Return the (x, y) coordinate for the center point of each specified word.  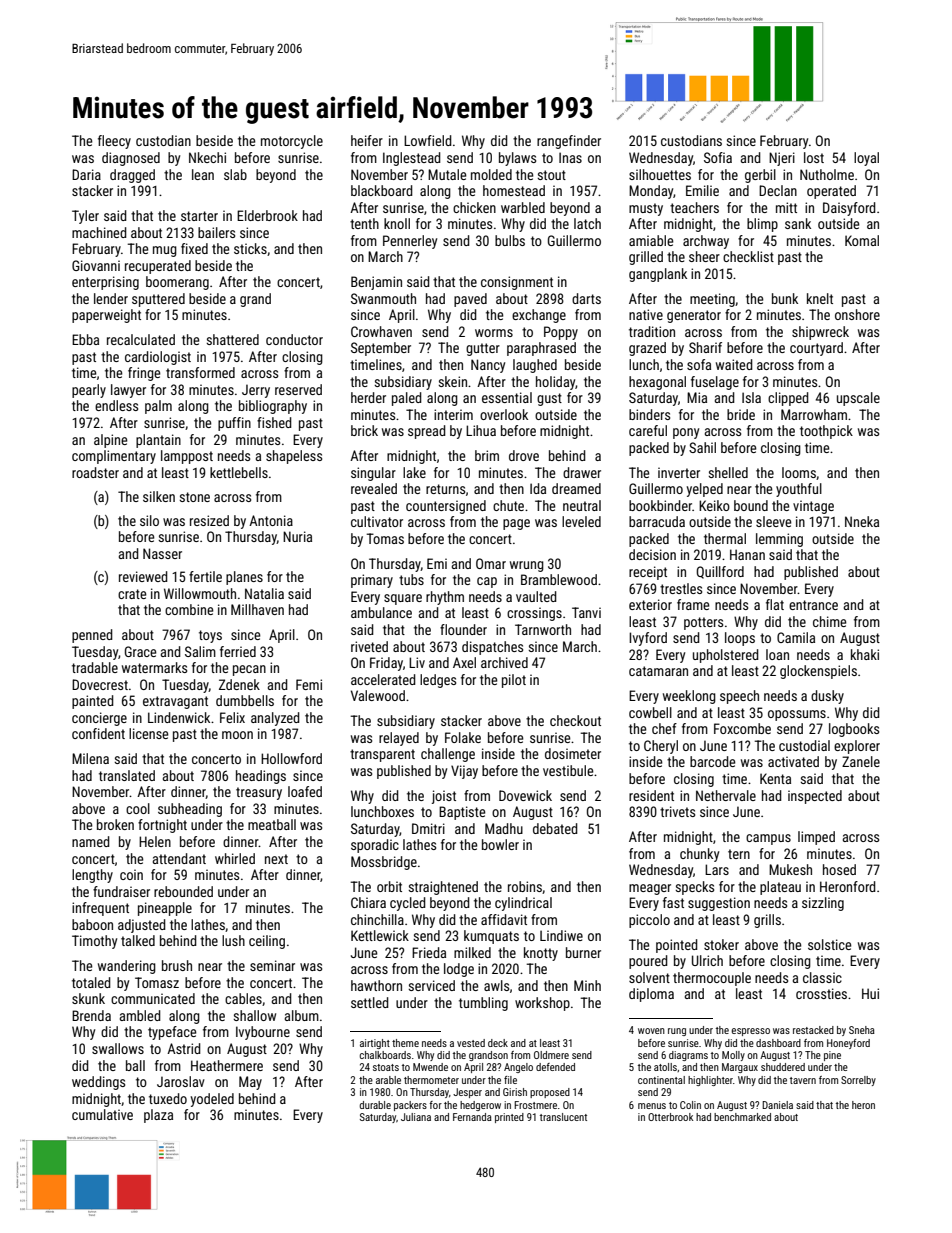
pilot (514, 681)
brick (364, 430)
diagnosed (131, 159)
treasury (259, 793)
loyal (866, 159)
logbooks (854, 730)
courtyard (816, 349)
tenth (364, 223)
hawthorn (376, 985)
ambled (140, 1015)
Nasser (162, 553)
